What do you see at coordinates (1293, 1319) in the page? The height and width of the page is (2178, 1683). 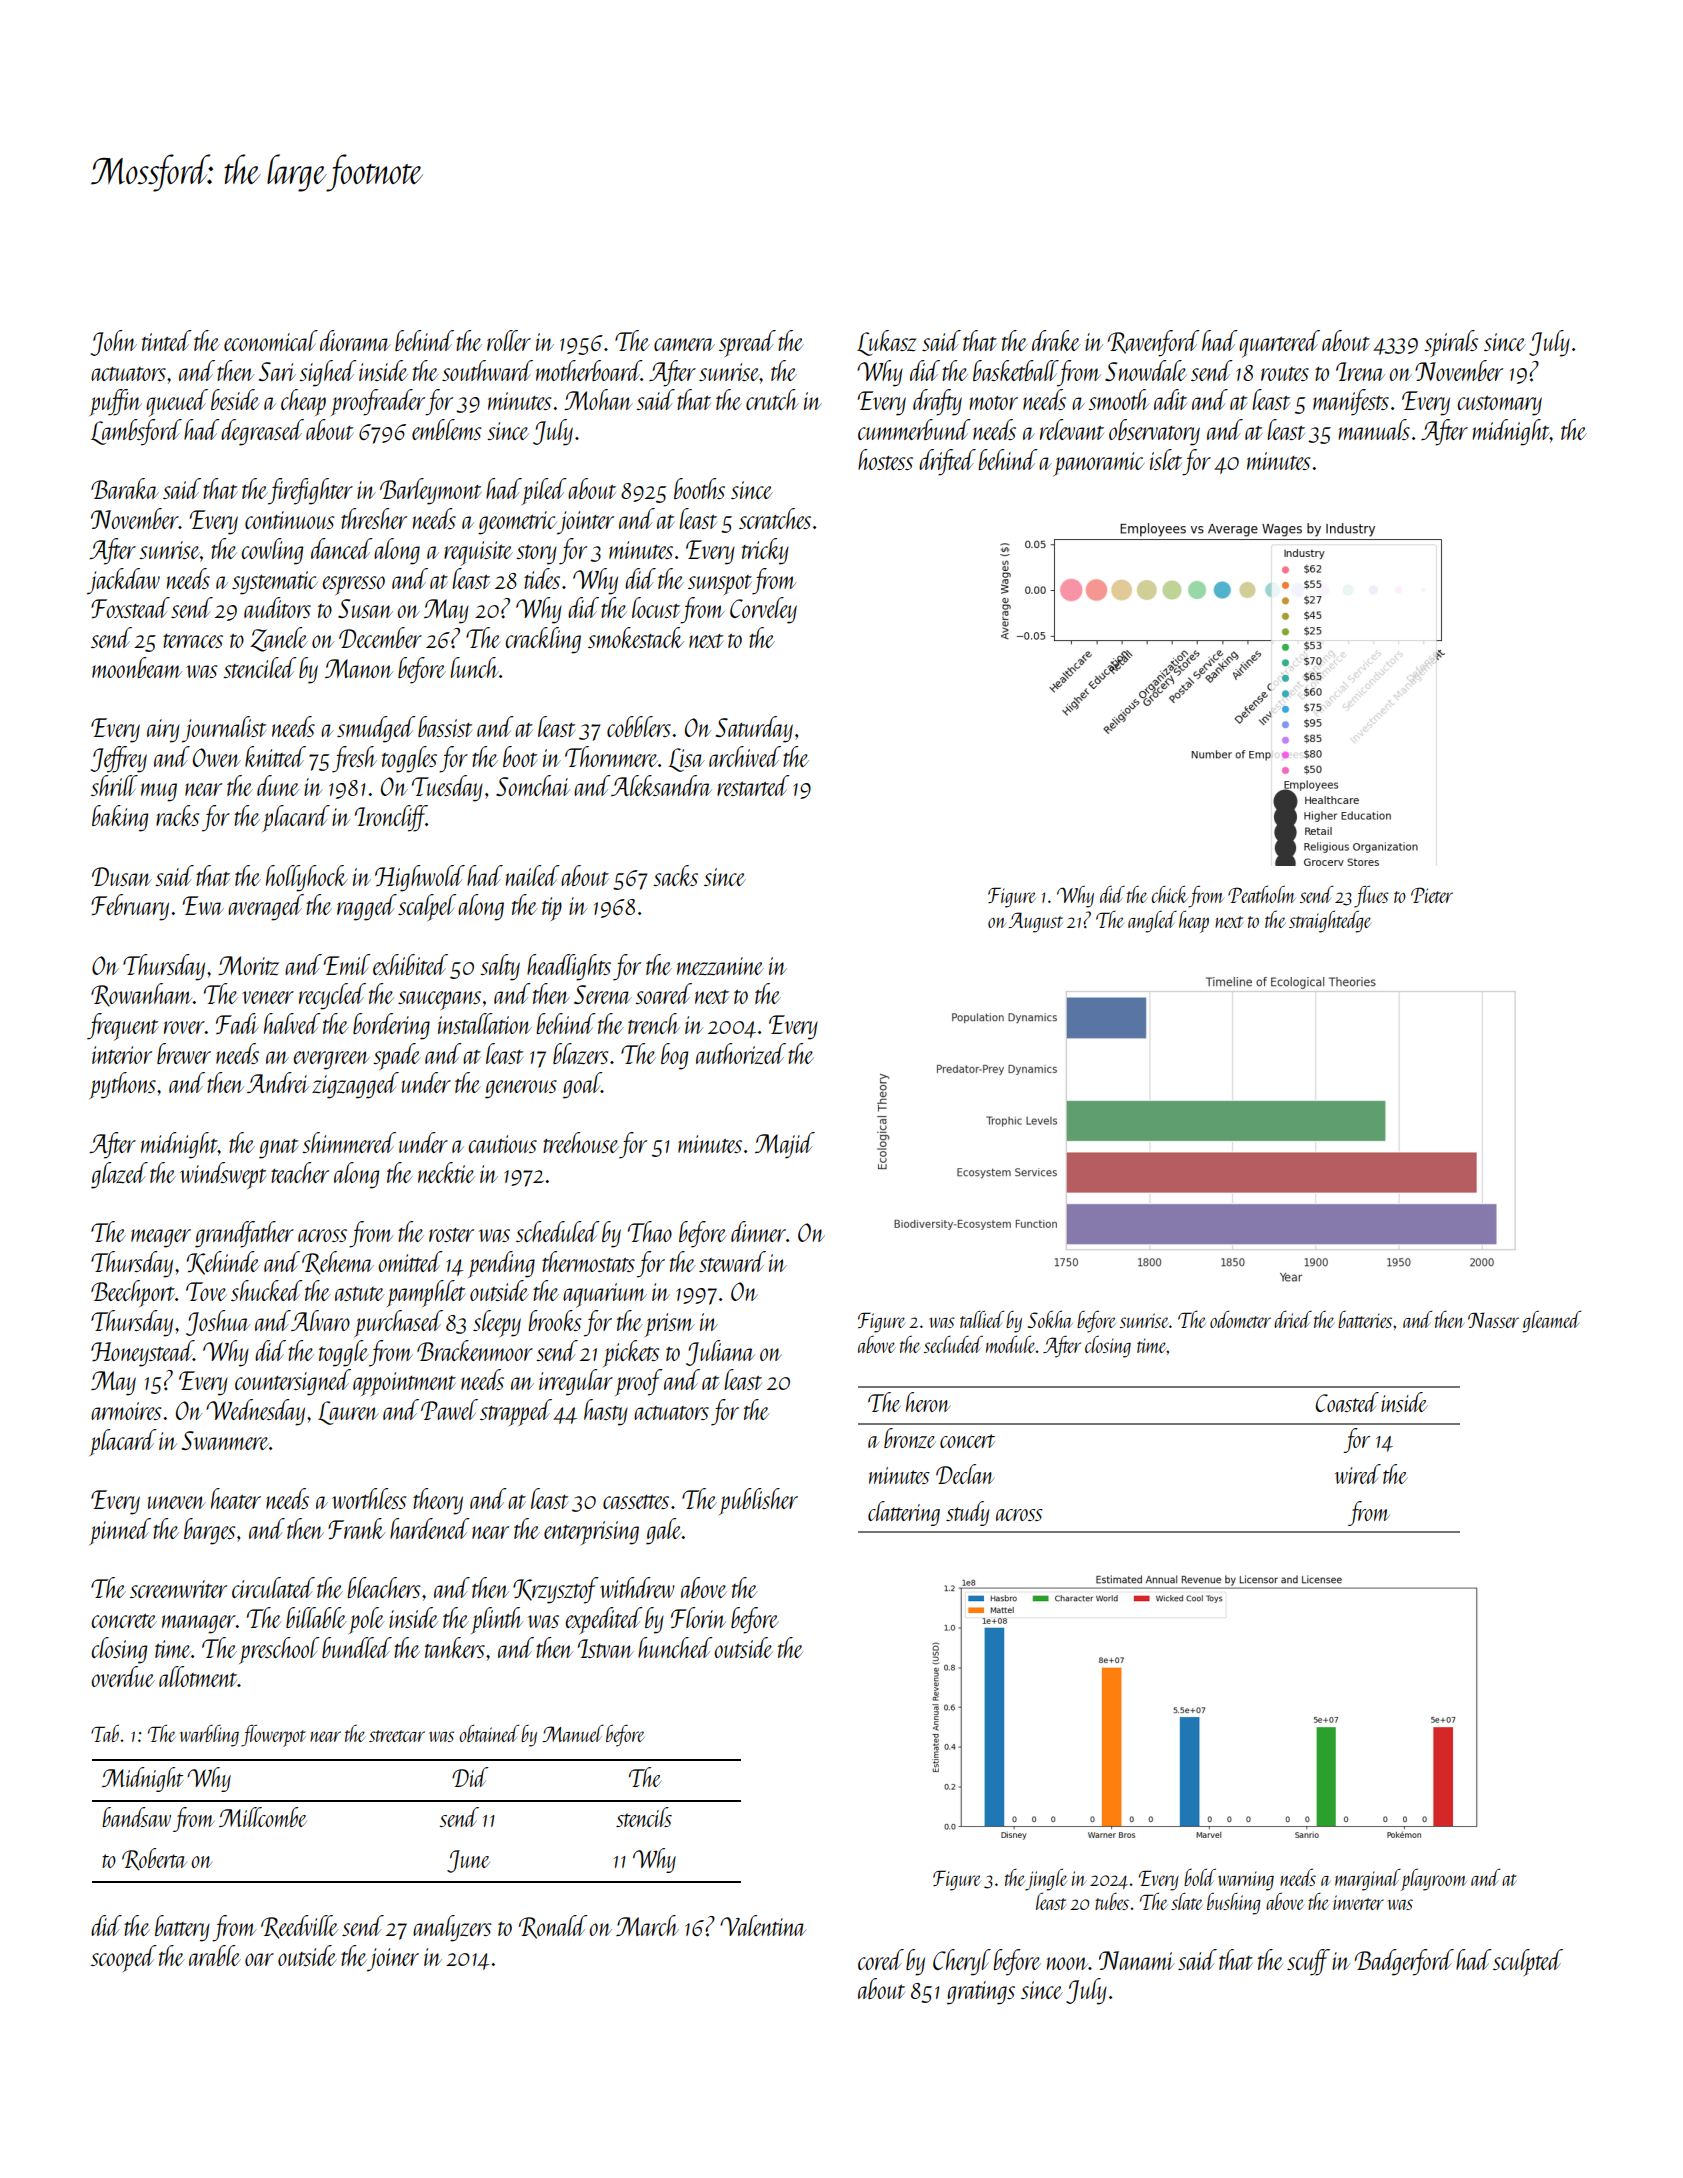 I see `dried` at bounding box center [1293, 1319].
